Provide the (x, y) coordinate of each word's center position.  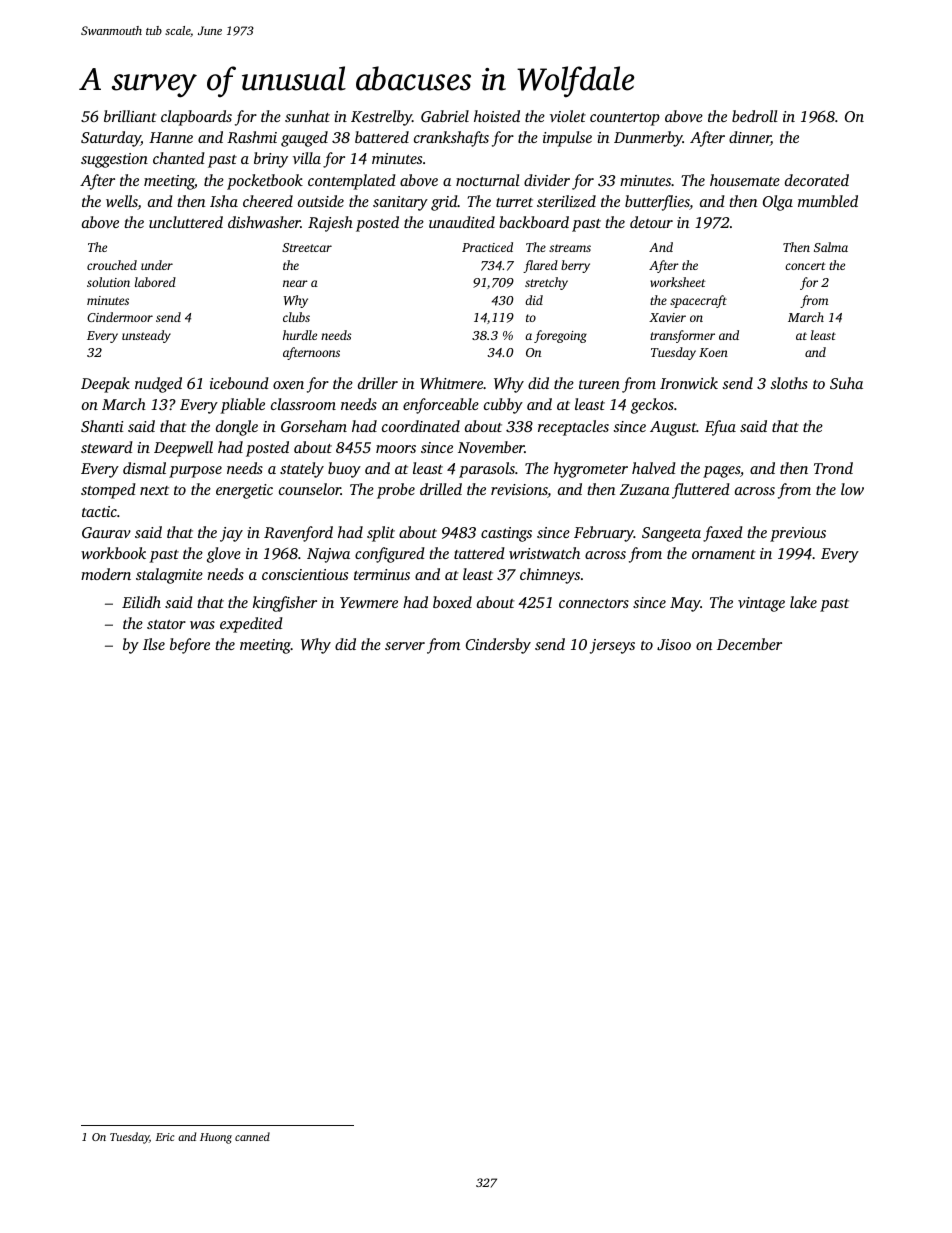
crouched (112, 265)
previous (798, 534)
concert (805, 266)
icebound (239, 383)
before (190, 646)
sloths (789, 383)
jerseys (612, 646)
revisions (519, 491)
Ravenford (298, 534)
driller (378, 383)
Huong (216, 1138)
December (749, 644)
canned (252, 1136)
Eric (165, 1137)
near (295, 283)
